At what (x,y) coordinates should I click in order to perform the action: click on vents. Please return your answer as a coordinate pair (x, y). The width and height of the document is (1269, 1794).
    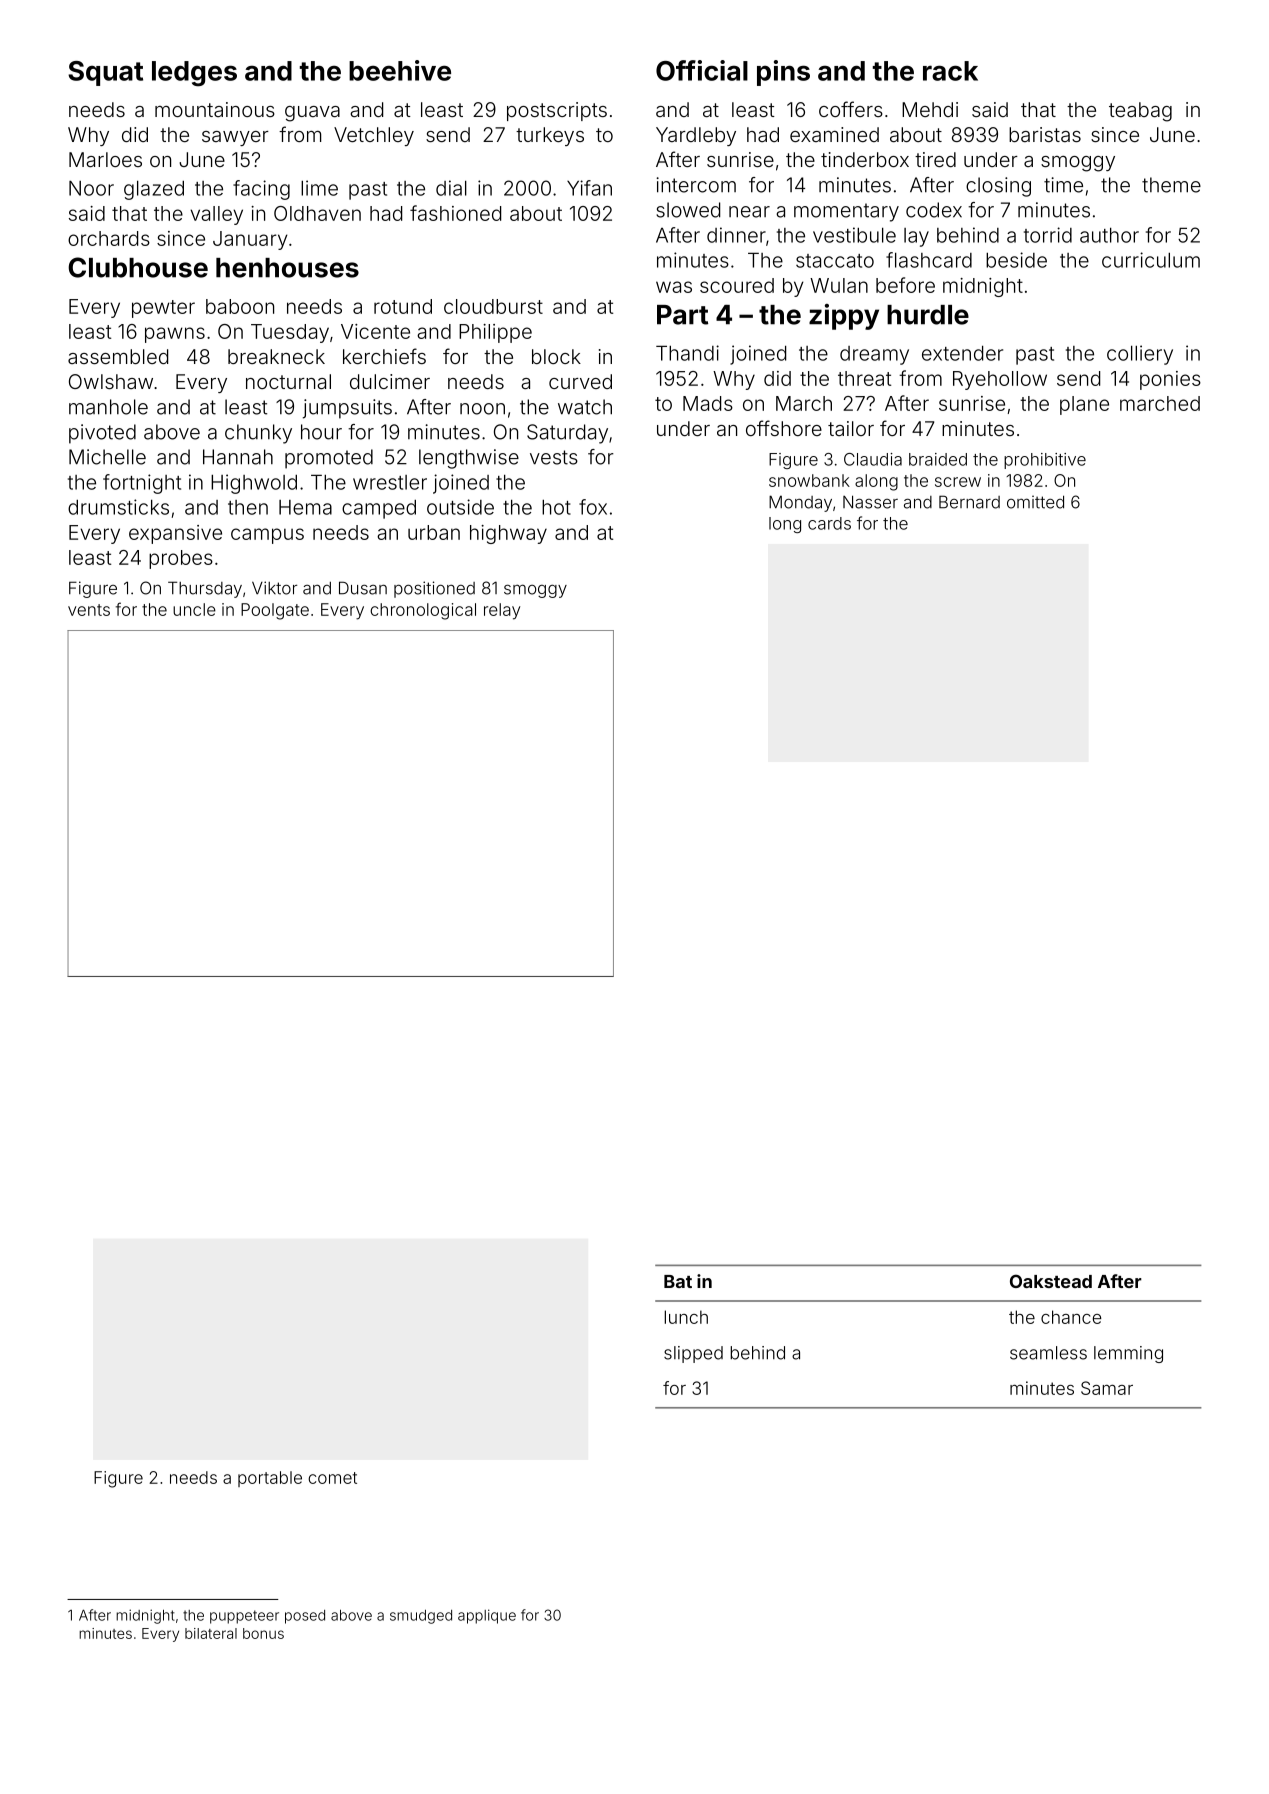
    Looking at the image, I should click on (89, 610).
